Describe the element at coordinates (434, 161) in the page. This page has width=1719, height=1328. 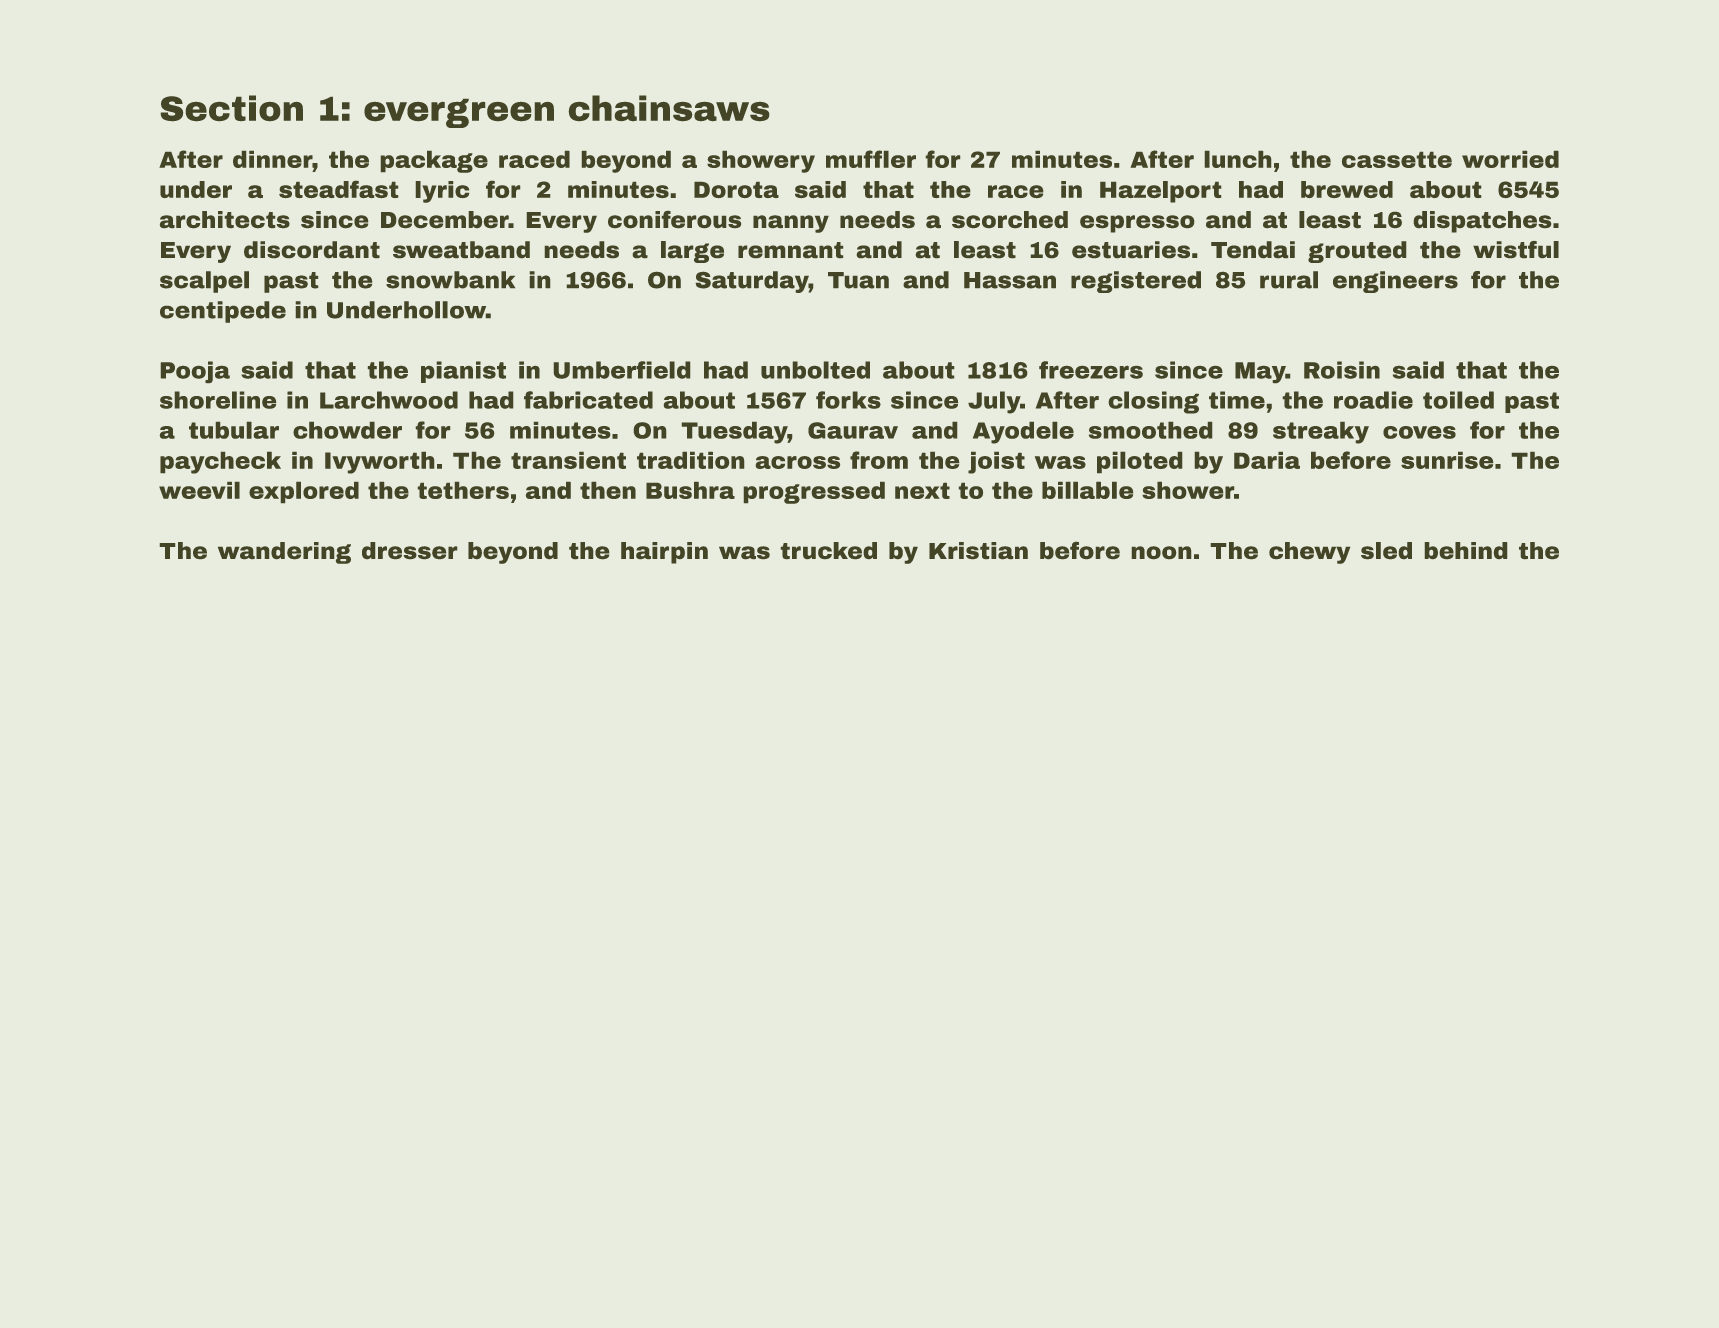
I see `package` at that location.
